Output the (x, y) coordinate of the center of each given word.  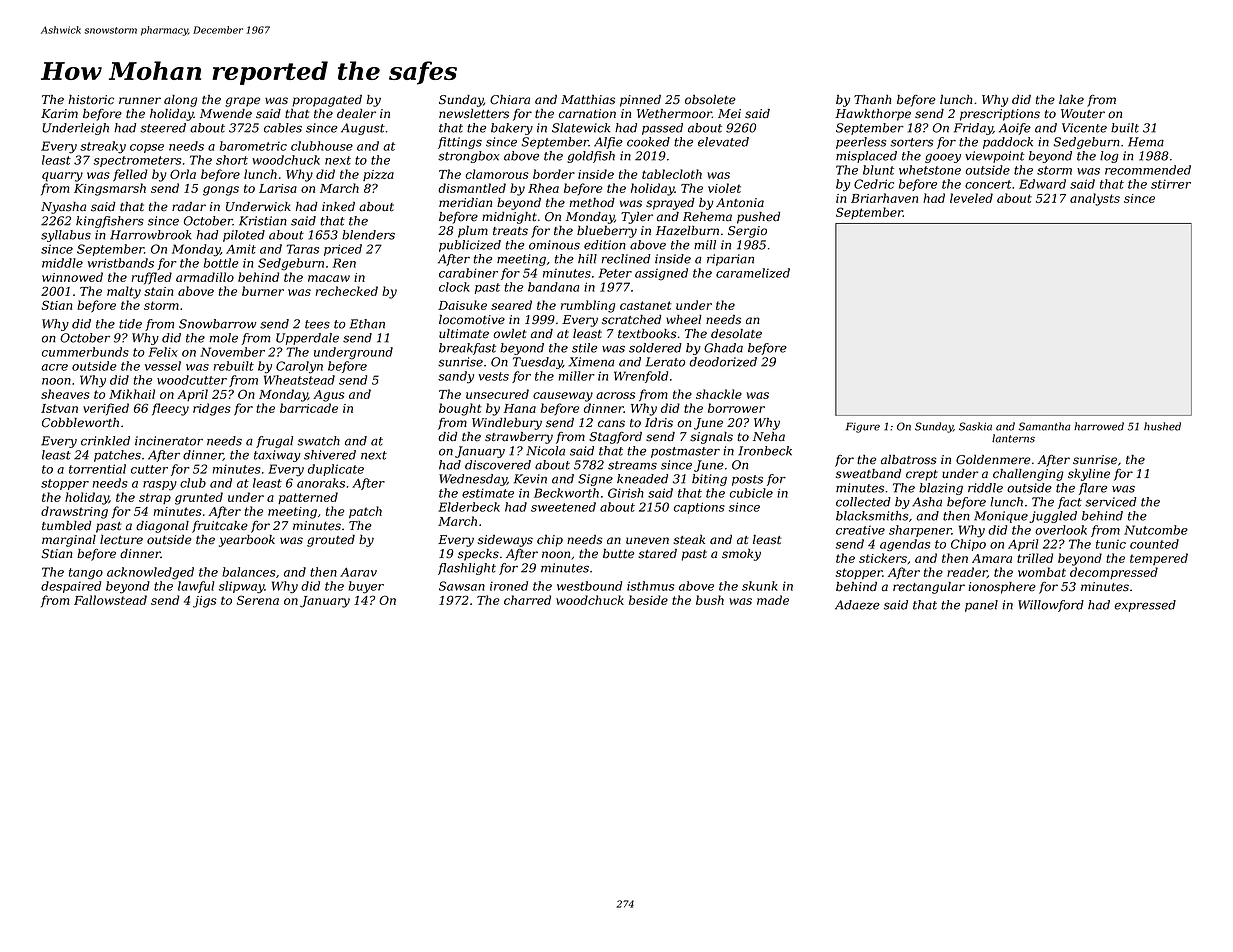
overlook (1061, 530)
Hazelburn (687, 231)
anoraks (321, 483)
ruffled (152, 278)
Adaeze (857, 605)
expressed (1145, 606)
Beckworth (566, 493)
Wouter (1083, 114)
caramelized (753, 273)
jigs (204, 602)
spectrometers (137, 161)
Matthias (588, 100)
